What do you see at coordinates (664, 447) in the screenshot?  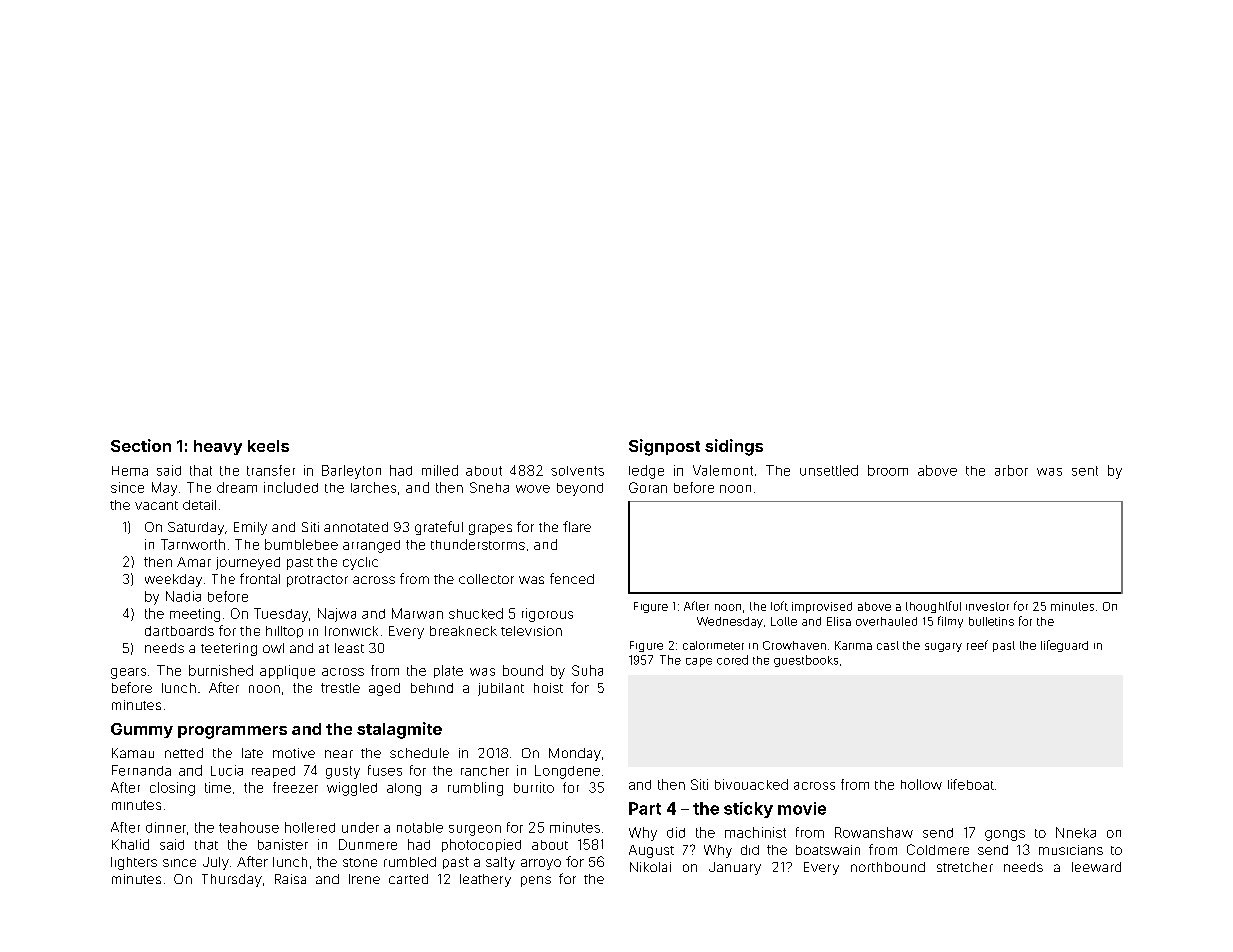 I see `Signpost` at bounding box center [664, 447].
